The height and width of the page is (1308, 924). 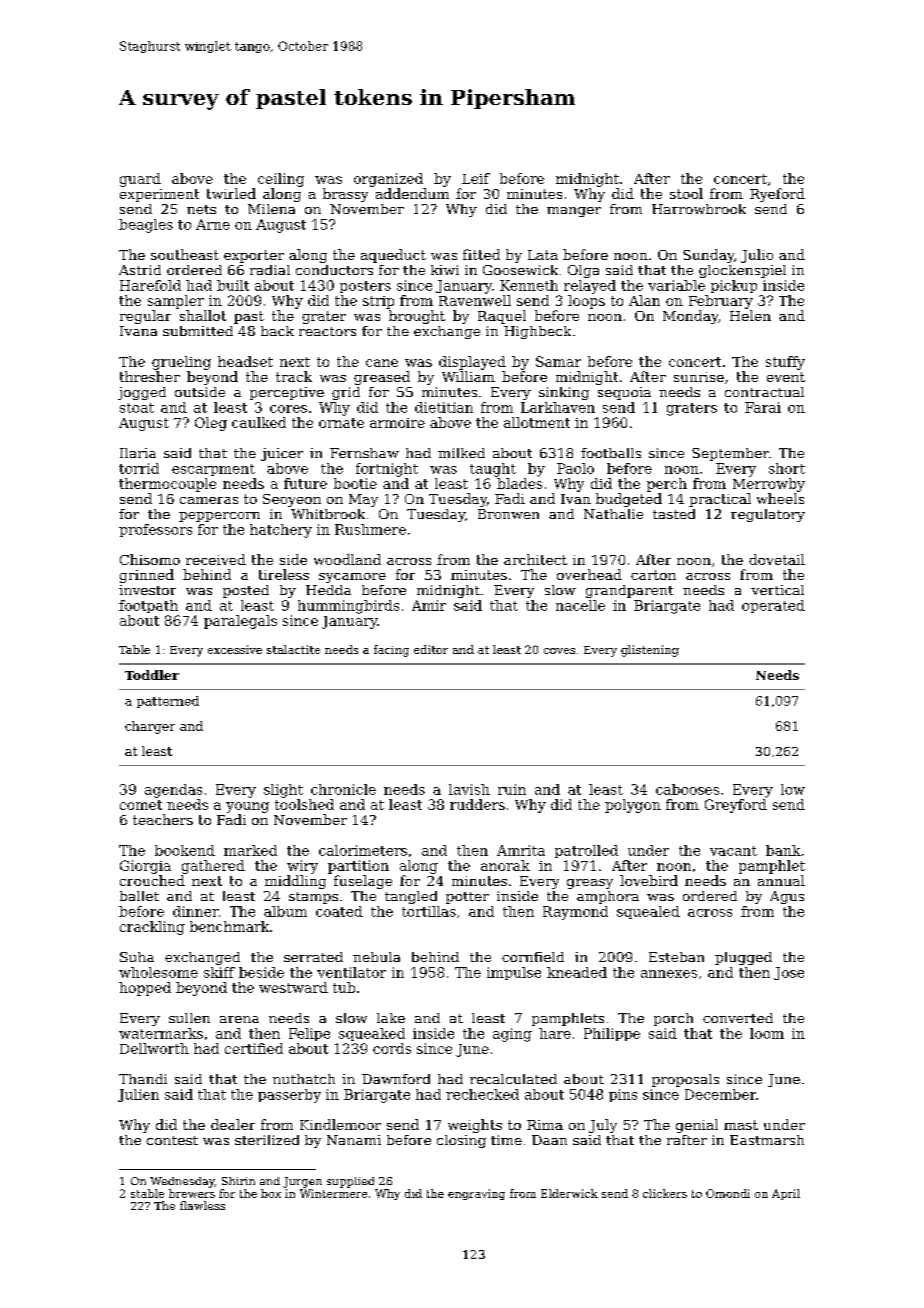 I want to click on Wednesday, so click(x=182, y=1182).
